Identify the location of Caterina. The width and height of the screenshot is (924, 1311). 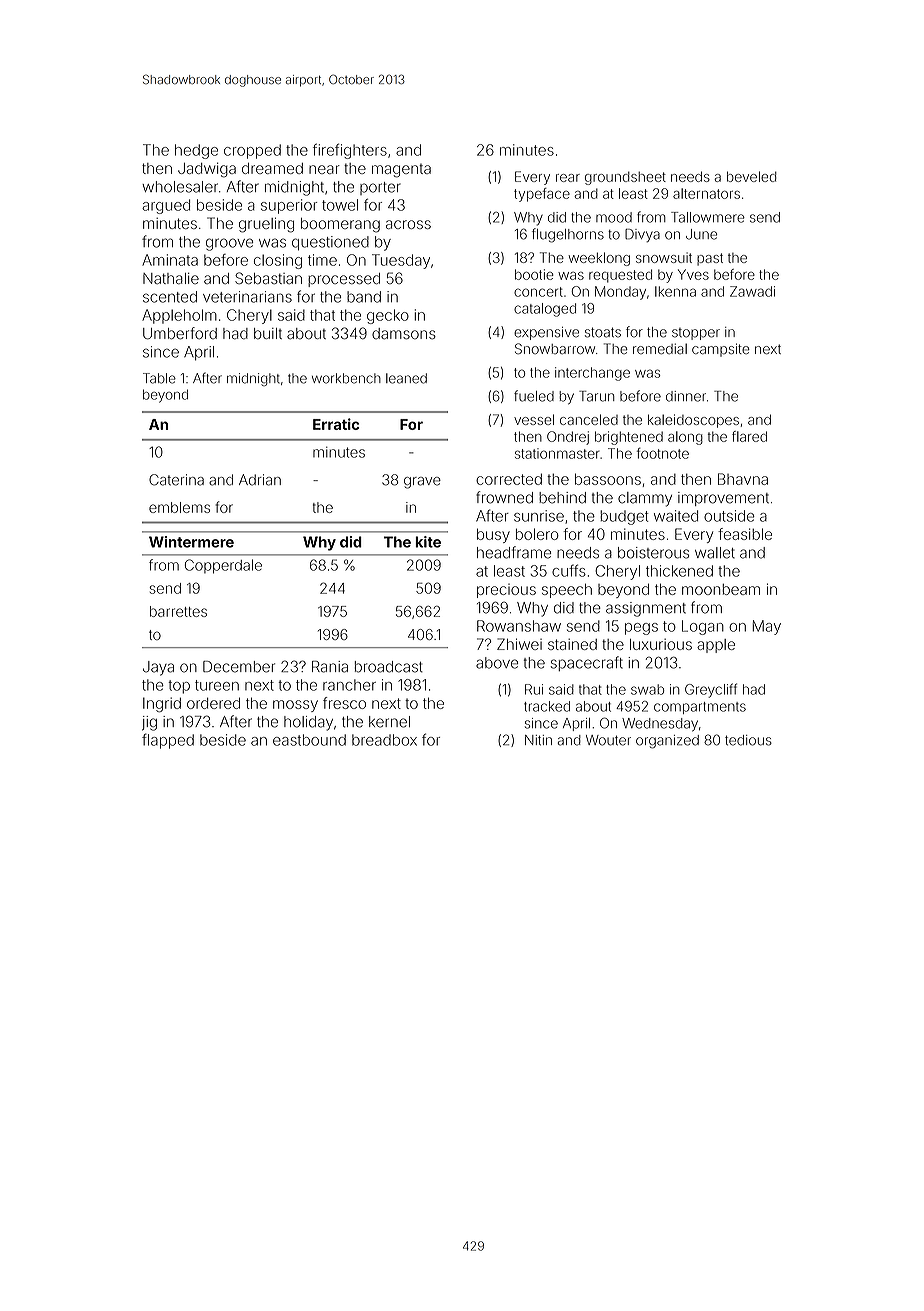
(176, 480).
